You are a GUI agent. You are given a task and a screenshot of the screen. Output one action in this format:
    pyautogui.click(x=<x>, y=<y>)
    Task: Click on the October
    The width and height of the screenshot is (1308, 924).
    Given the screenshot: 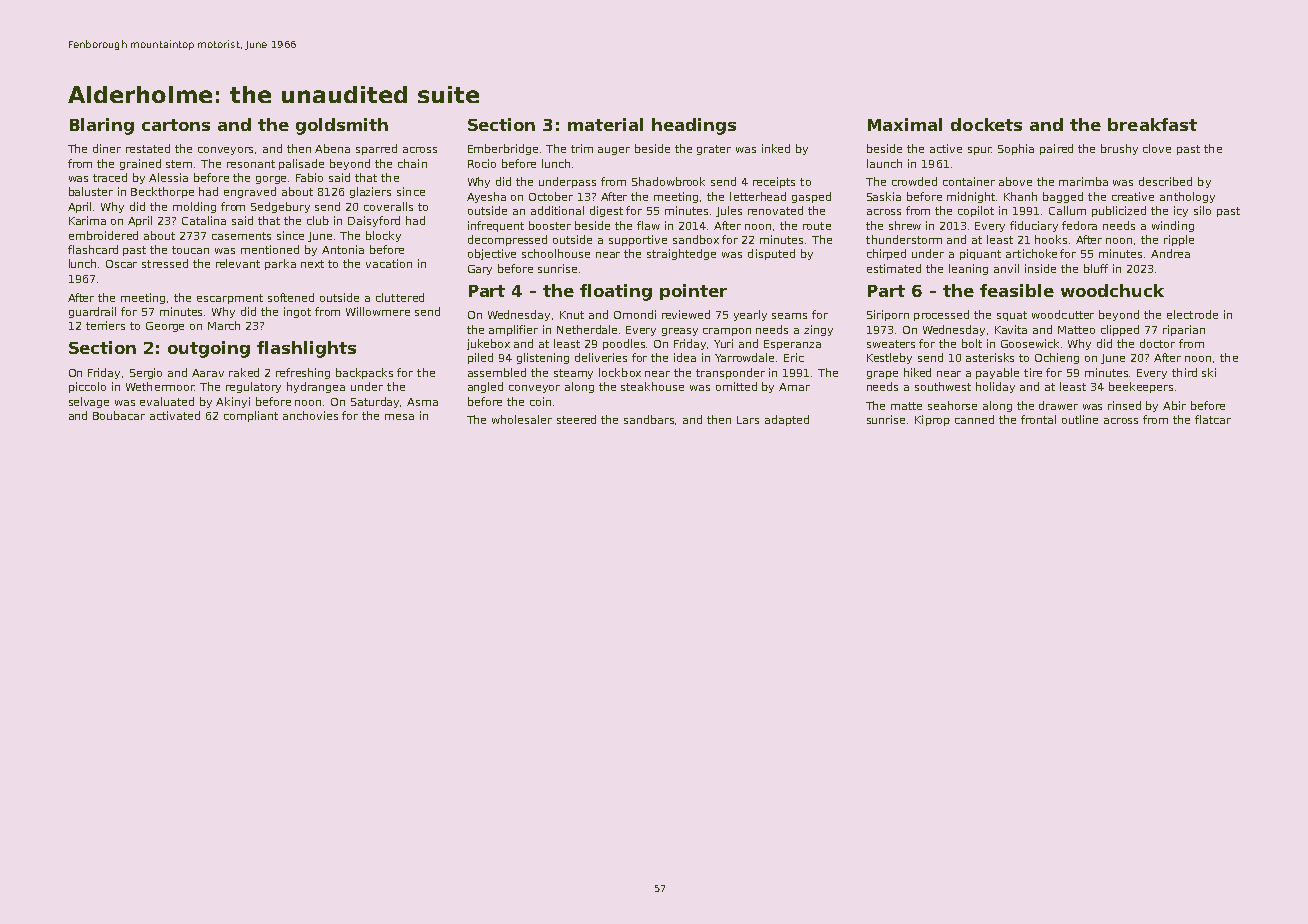 What is the action you would take?
    pyautogui.click(x=551, y=196)
